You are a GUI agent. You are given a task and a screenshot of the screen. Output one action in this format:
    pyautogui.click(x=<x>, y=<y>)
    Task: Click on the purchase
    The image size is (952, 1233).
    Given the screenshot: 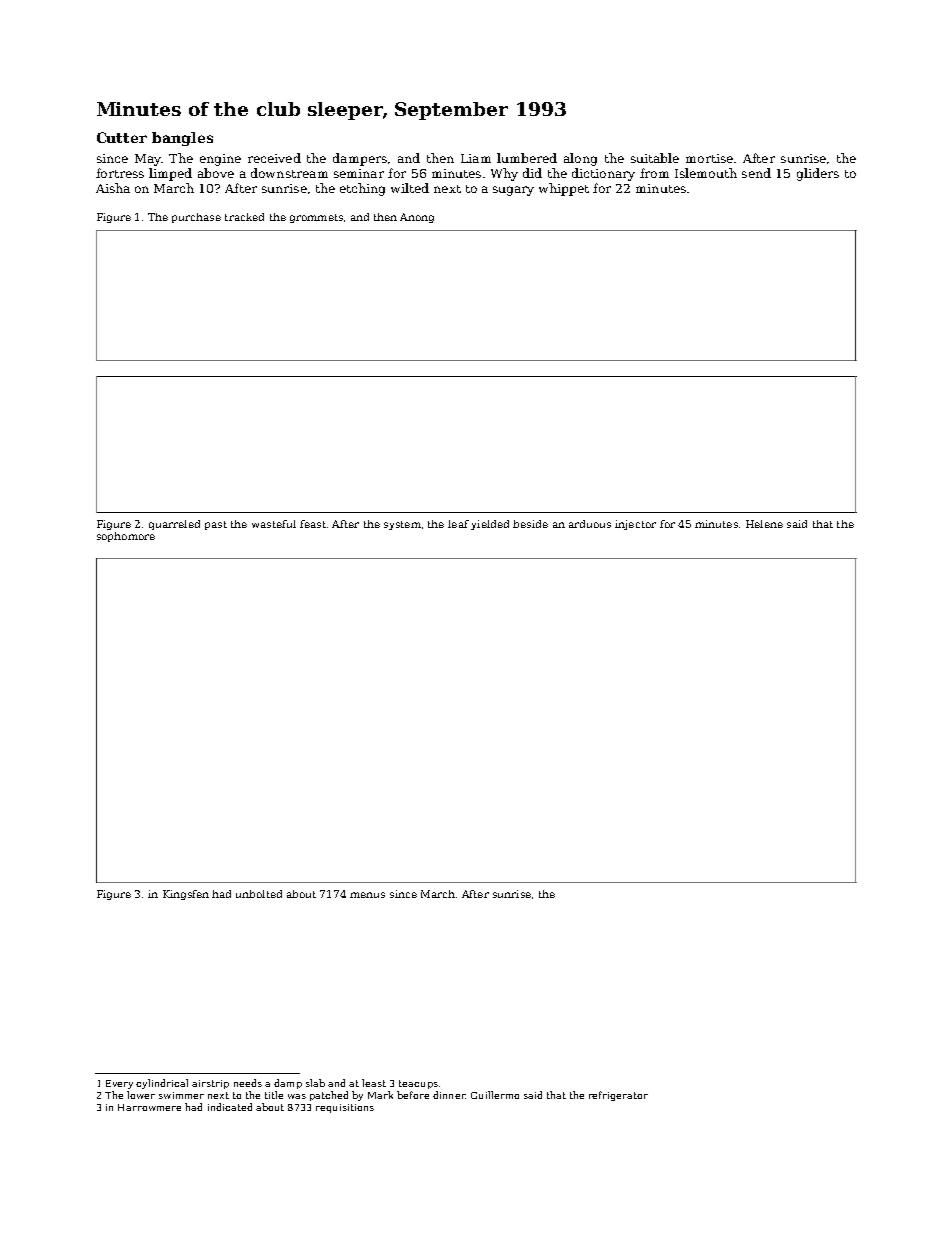 What is the action you would take?
    pyautogui.click(x=196, y=218)
